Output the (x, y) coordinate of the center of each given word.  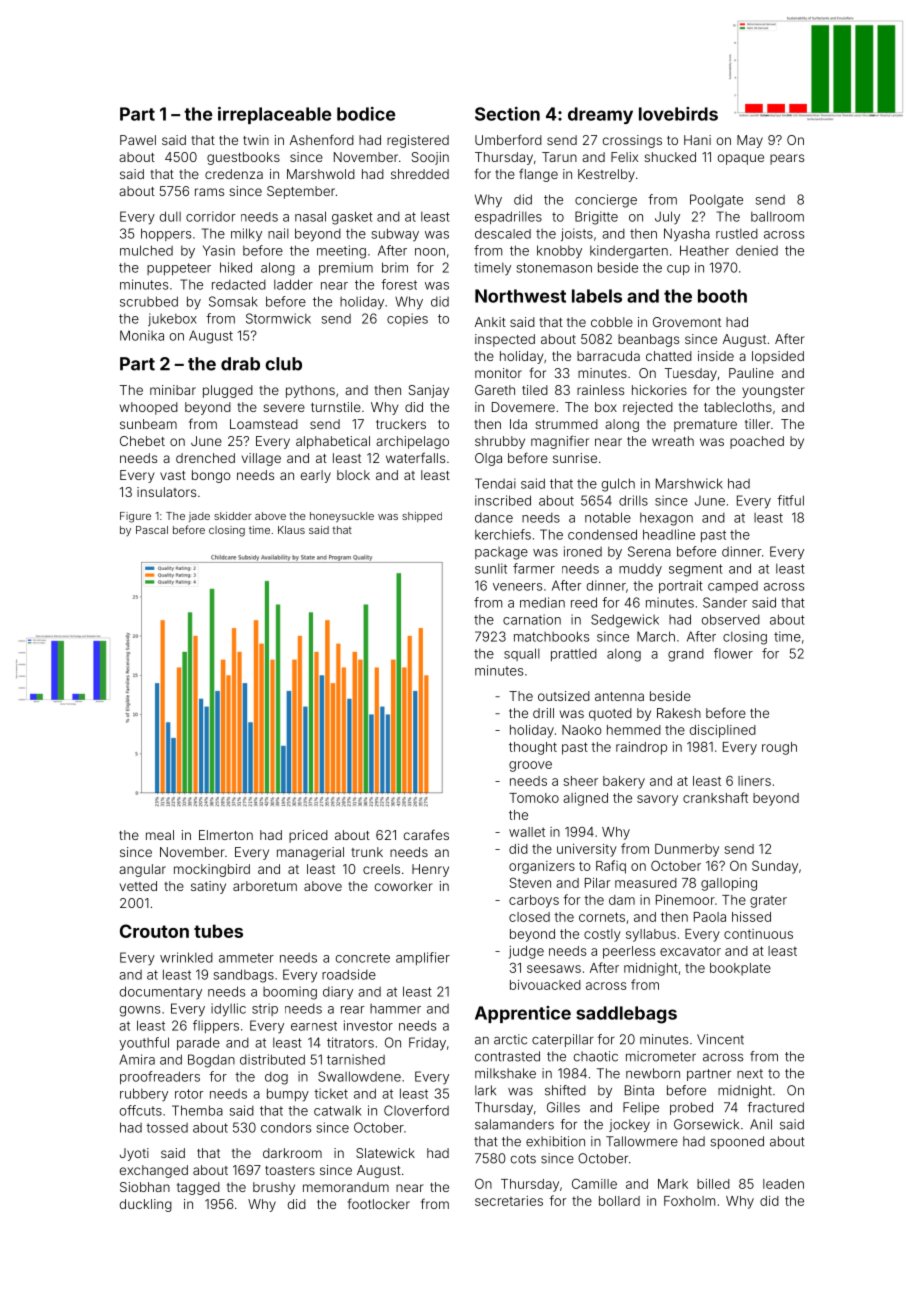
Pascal (152, 530)
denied (757, 250)
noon (430, 252)
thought (533, 748)
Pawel (138, 140)
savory (657, 800)
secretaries (509, 1201)
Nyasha (687, 234)
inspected (505, 340)
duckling (146, 1205)
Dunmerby (687, 850)
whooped (149, 408)
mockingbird (212, 870)
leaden (783, 1184)
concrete (363, 958)
